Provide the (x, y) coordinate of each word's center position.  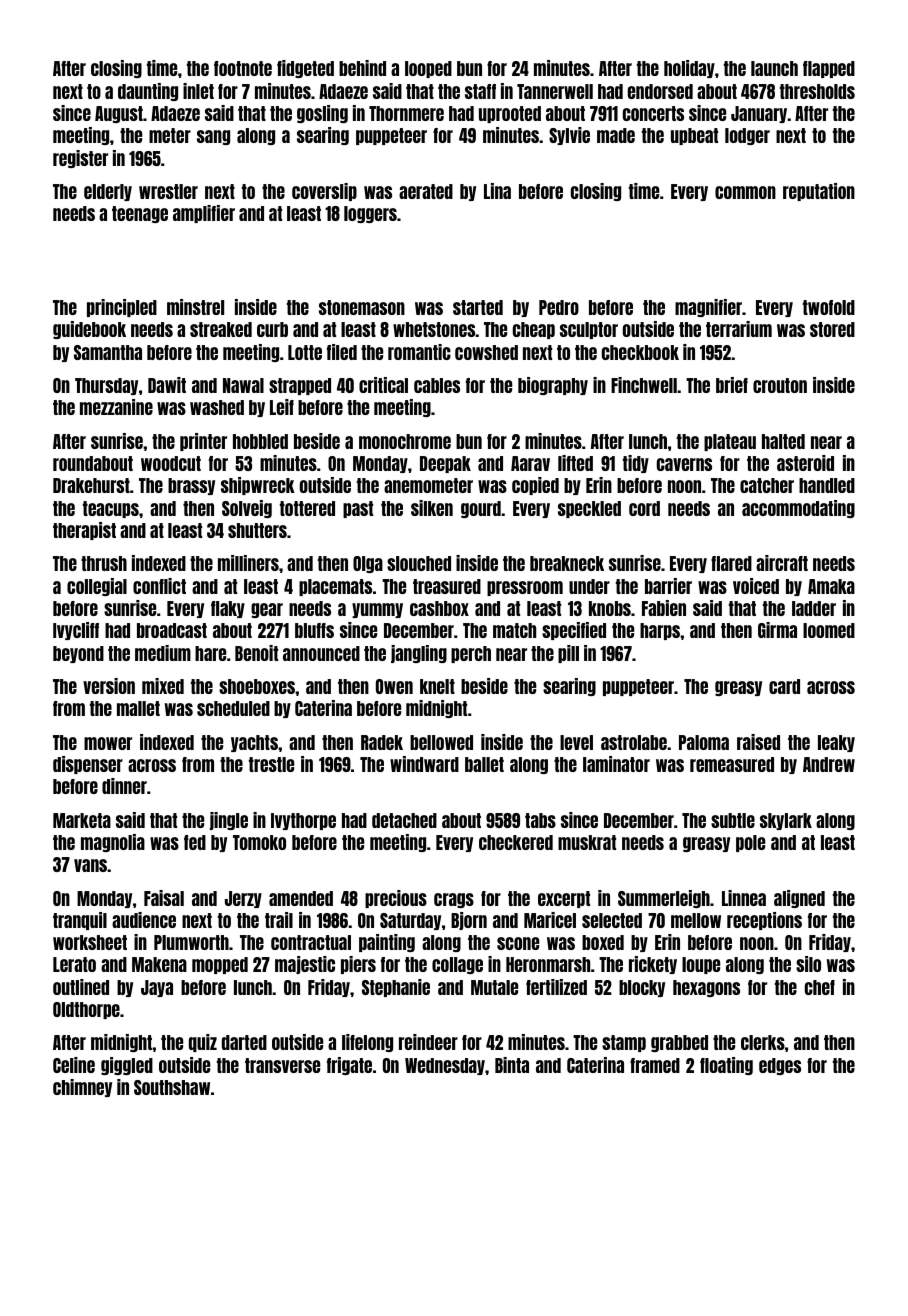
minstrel (195, 307)
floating (726, 1066)
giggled (127, 1066)
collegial (97, 587)
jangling (419, 654)
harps (660, 631)
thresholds (817, 91)
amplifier (204, 214)
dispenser (88, 765)
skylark (786, 821)
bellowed (441, 742)
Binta (512, 1065)
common (745, 192)
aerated (426, 191)
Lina (497, 191)
